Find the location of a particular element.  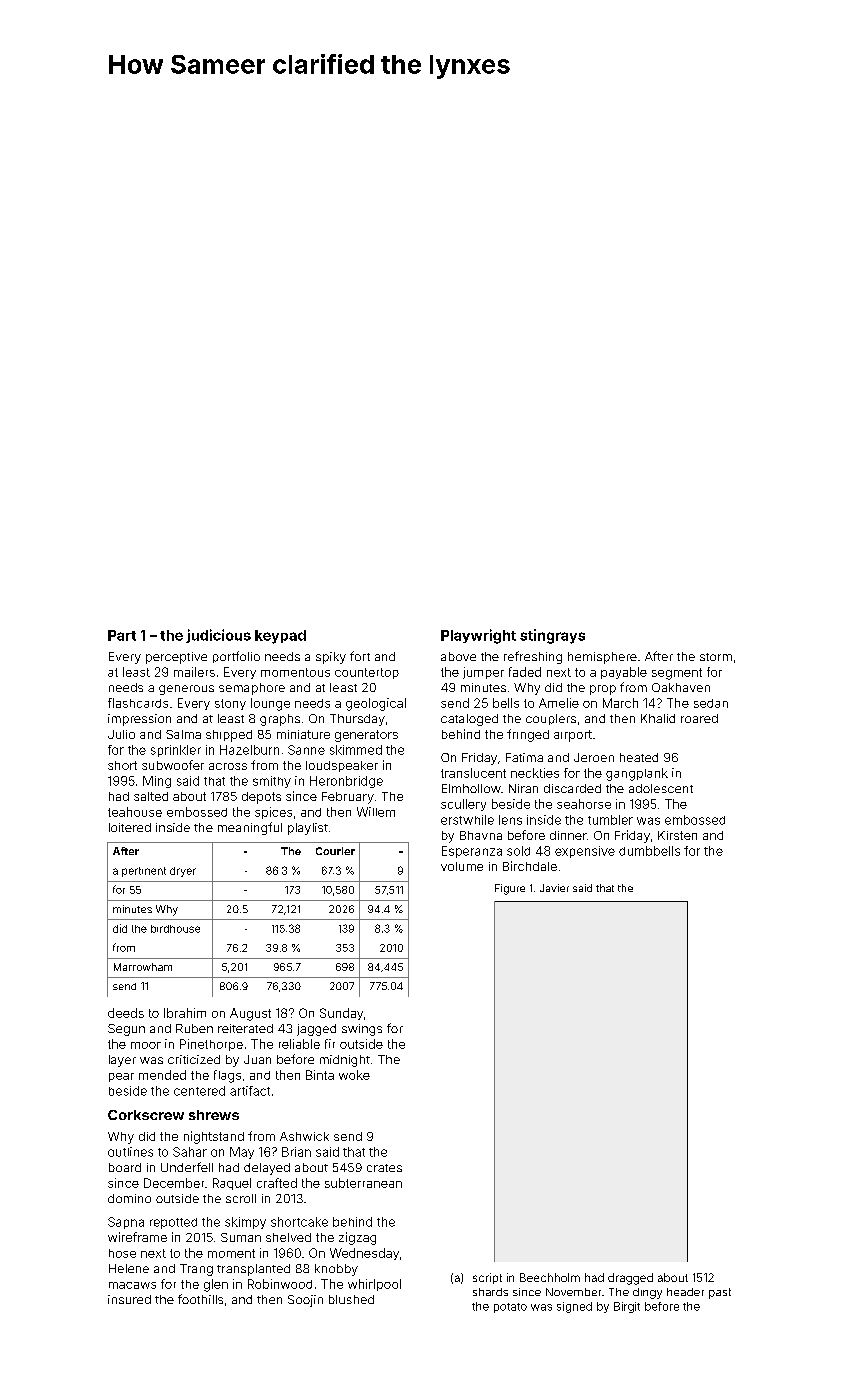

blushed is located at coordinates (351, 1299).
